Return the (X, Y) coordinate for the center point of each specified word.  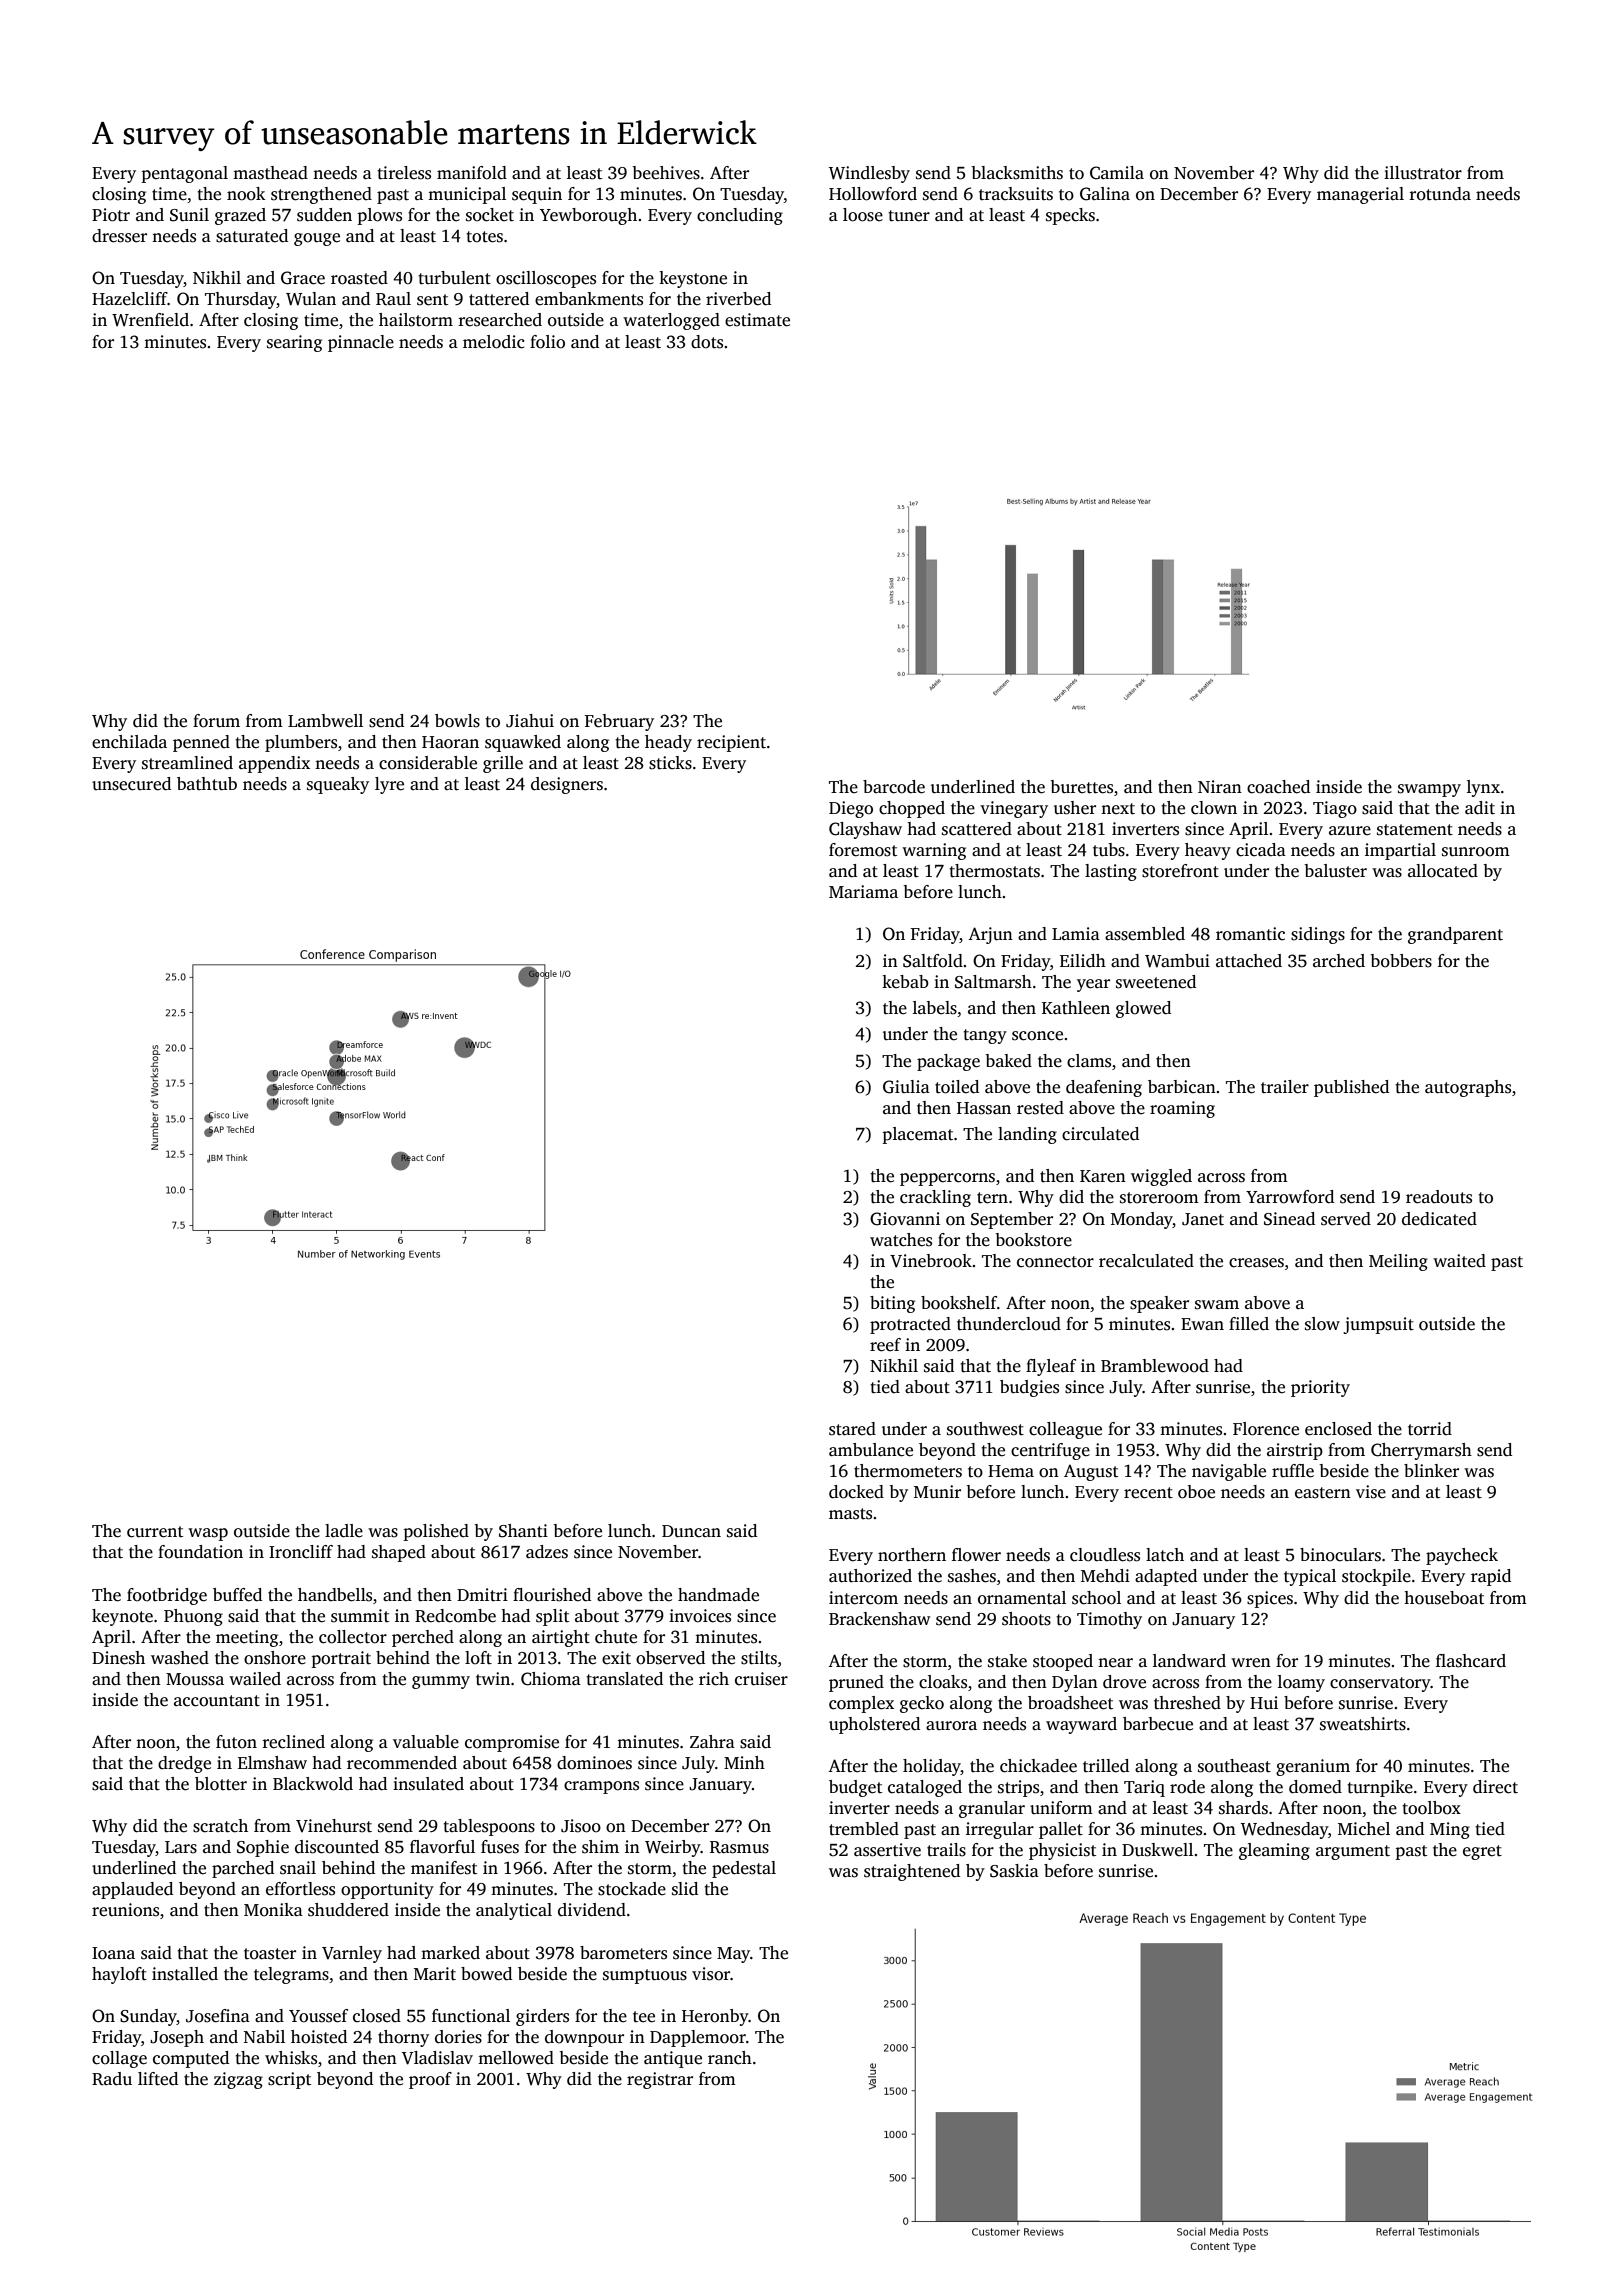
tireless (404, 173)
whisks (291, 2058)
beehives (666, 173)
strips (1018, 1788)
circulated (1100, 1134)
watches (901, 1240)
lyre (389, 785)
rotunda (1440, 194)
